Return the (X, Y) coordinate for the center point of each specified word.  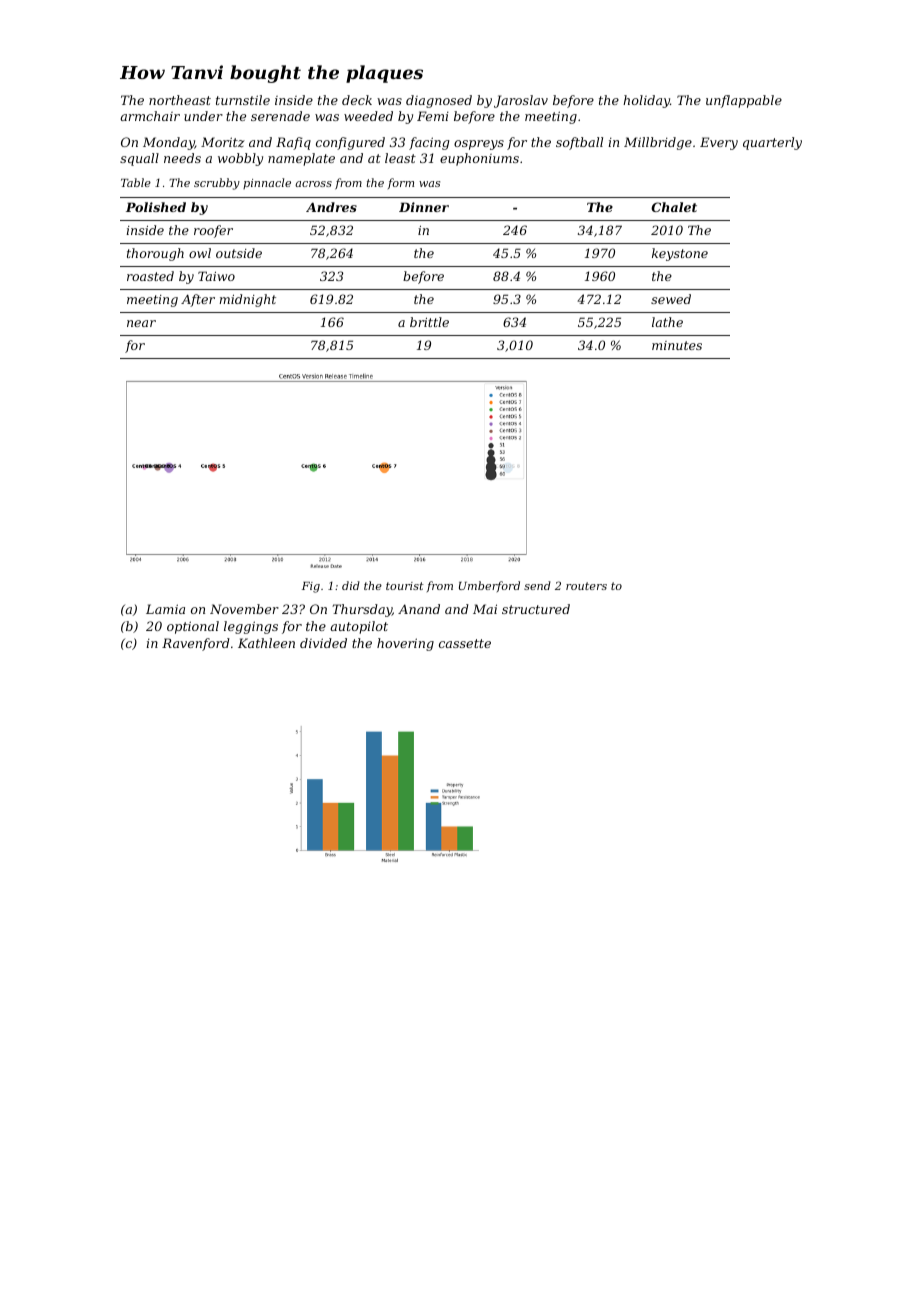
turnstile (243, 100)
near (141, 323)
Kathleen (266, 643)
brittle (429, 322)
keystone (680, 254)
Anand (419, 609)
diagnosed (439, 101)
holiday (646, 101)
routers (586, 586)
